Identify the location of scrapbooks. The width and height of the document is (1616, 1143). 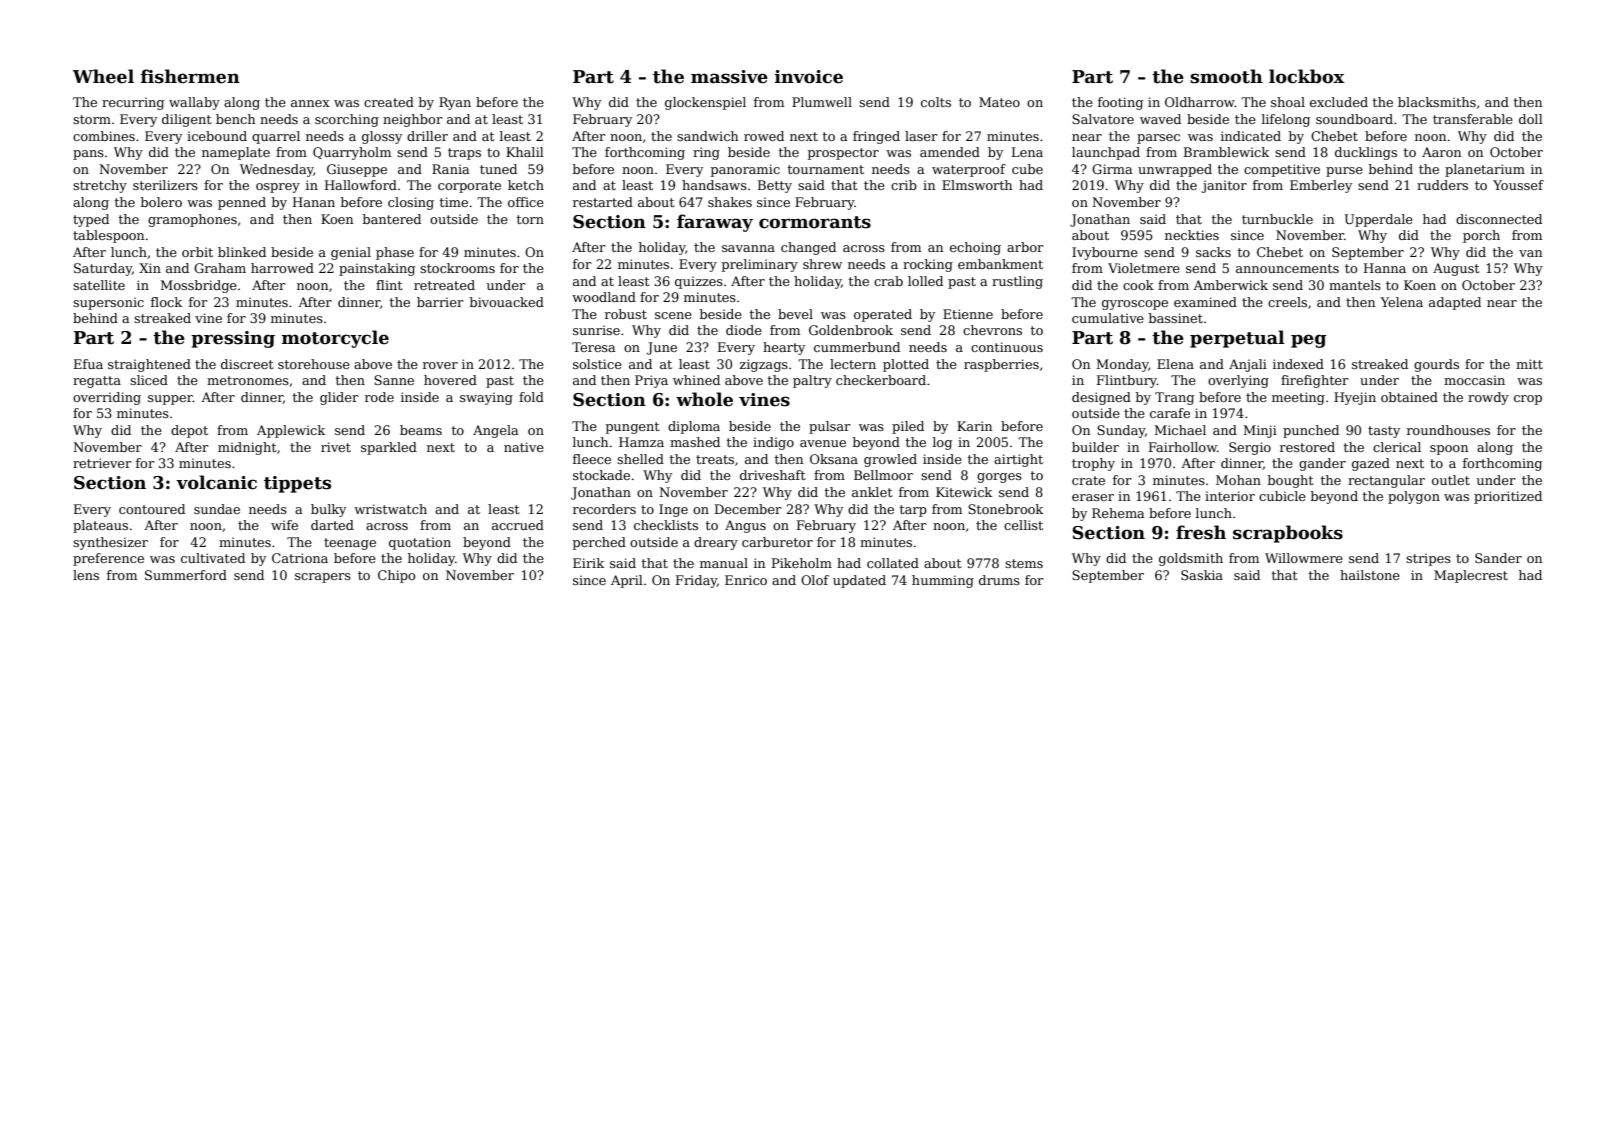
(1288, 534).
